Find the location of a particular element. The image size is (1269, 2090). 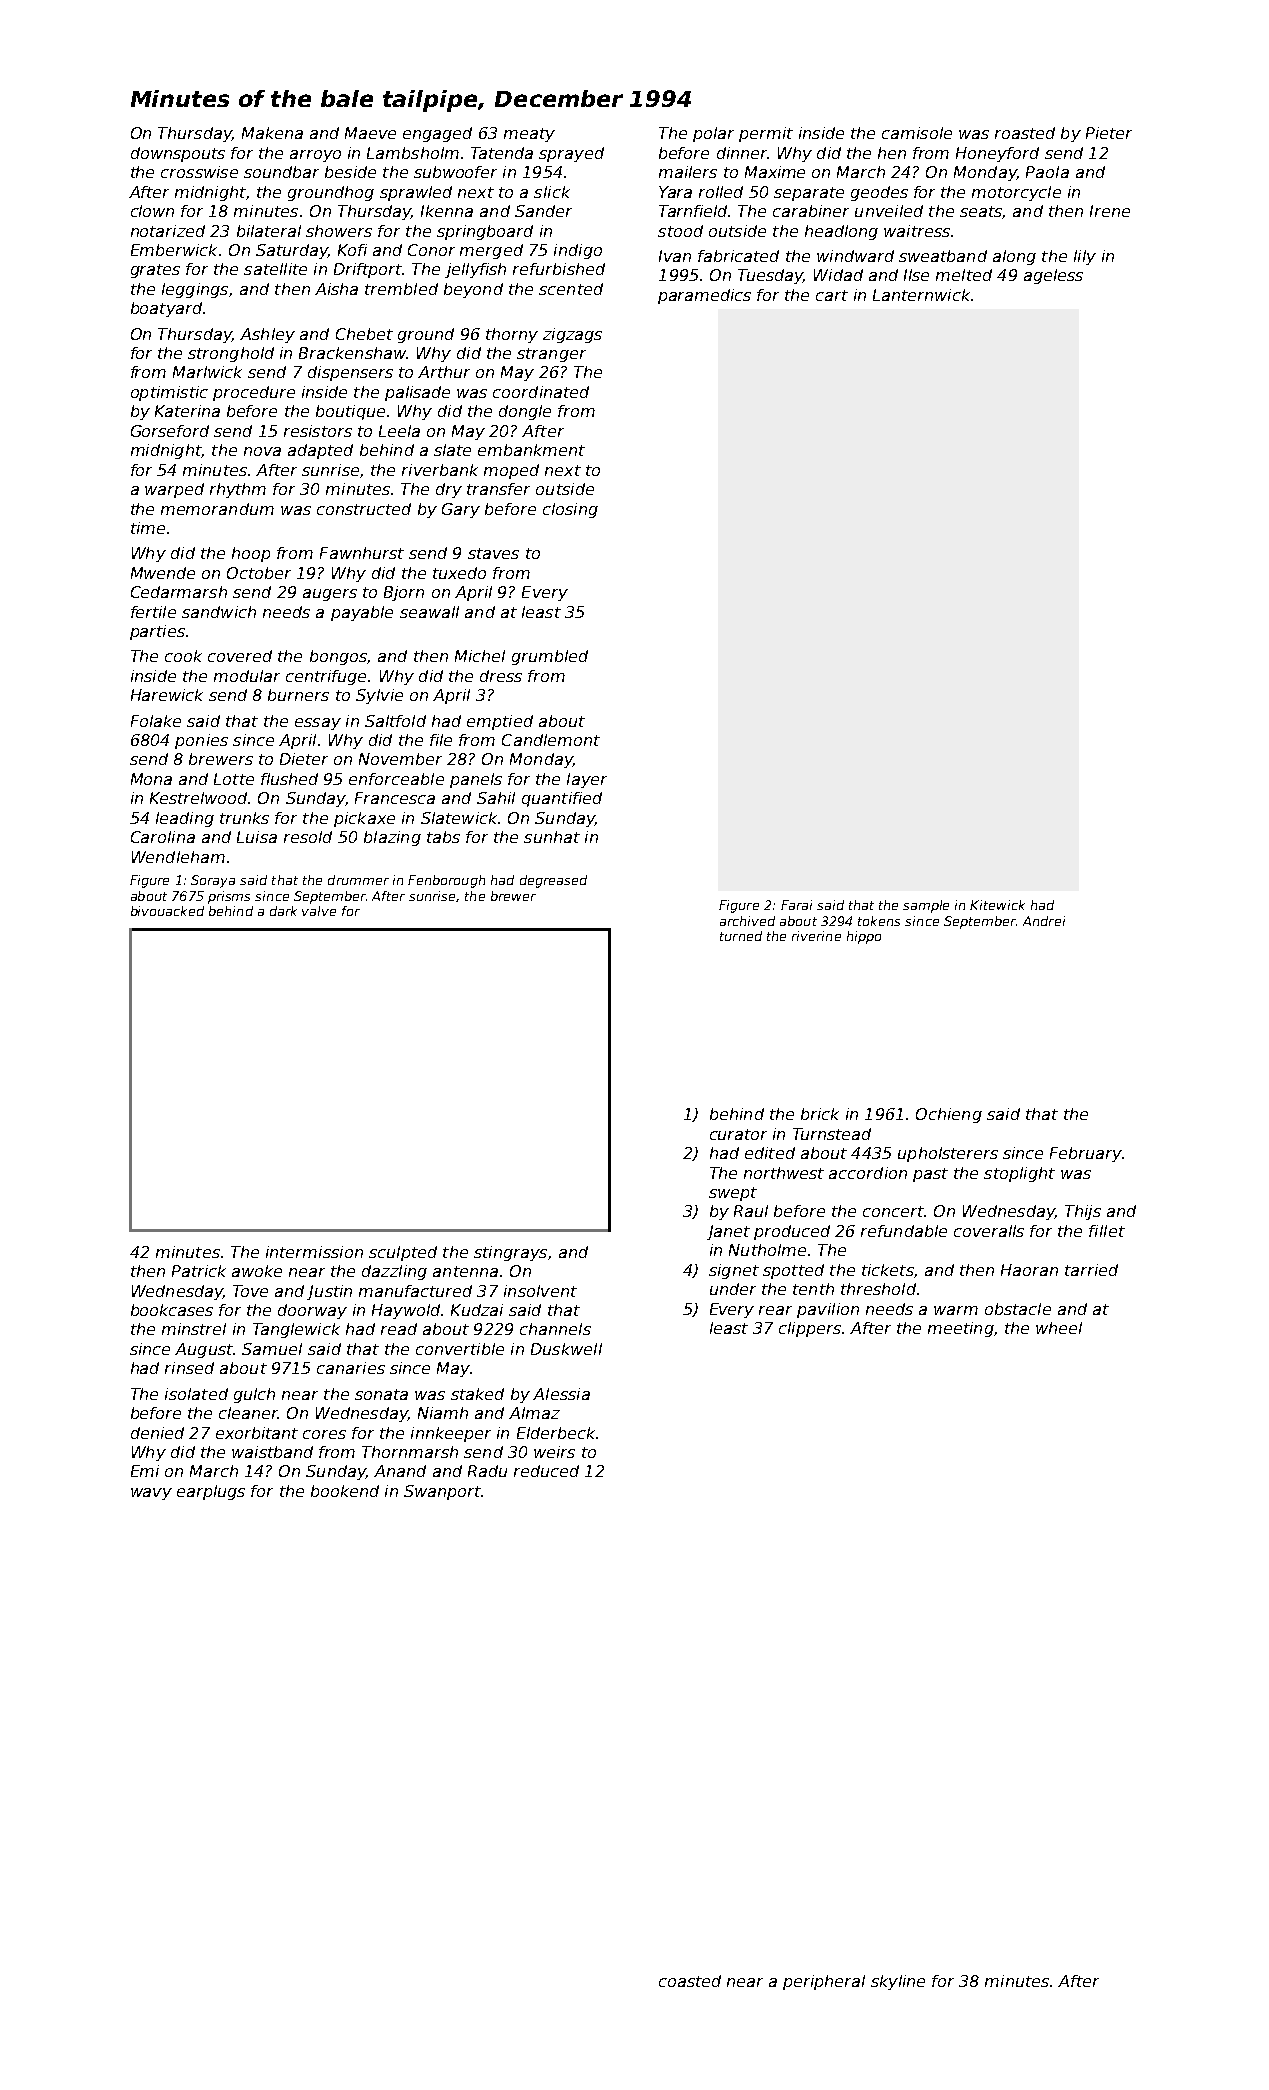

hoop is located at coordinates (251, 554).
